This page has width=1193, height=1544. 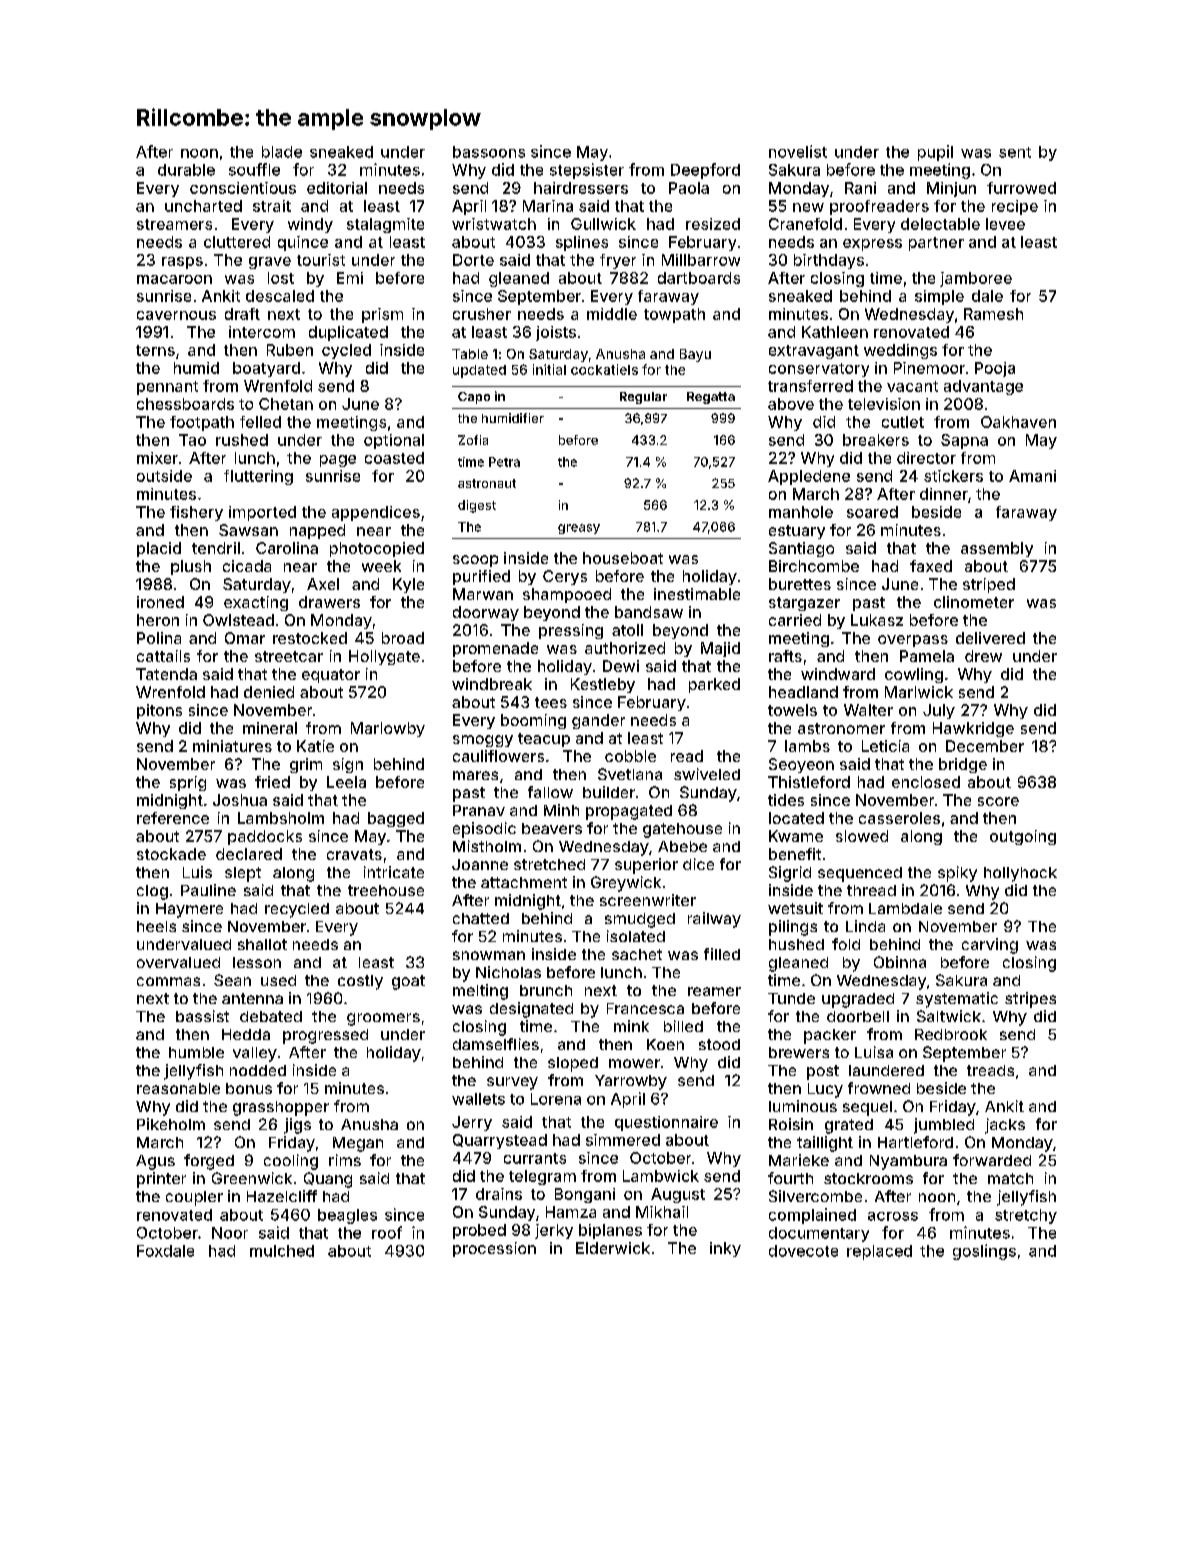 What do you see at coordinates (990, 638) in the page?
I see `delivered` at bounding box center [990, 638].
